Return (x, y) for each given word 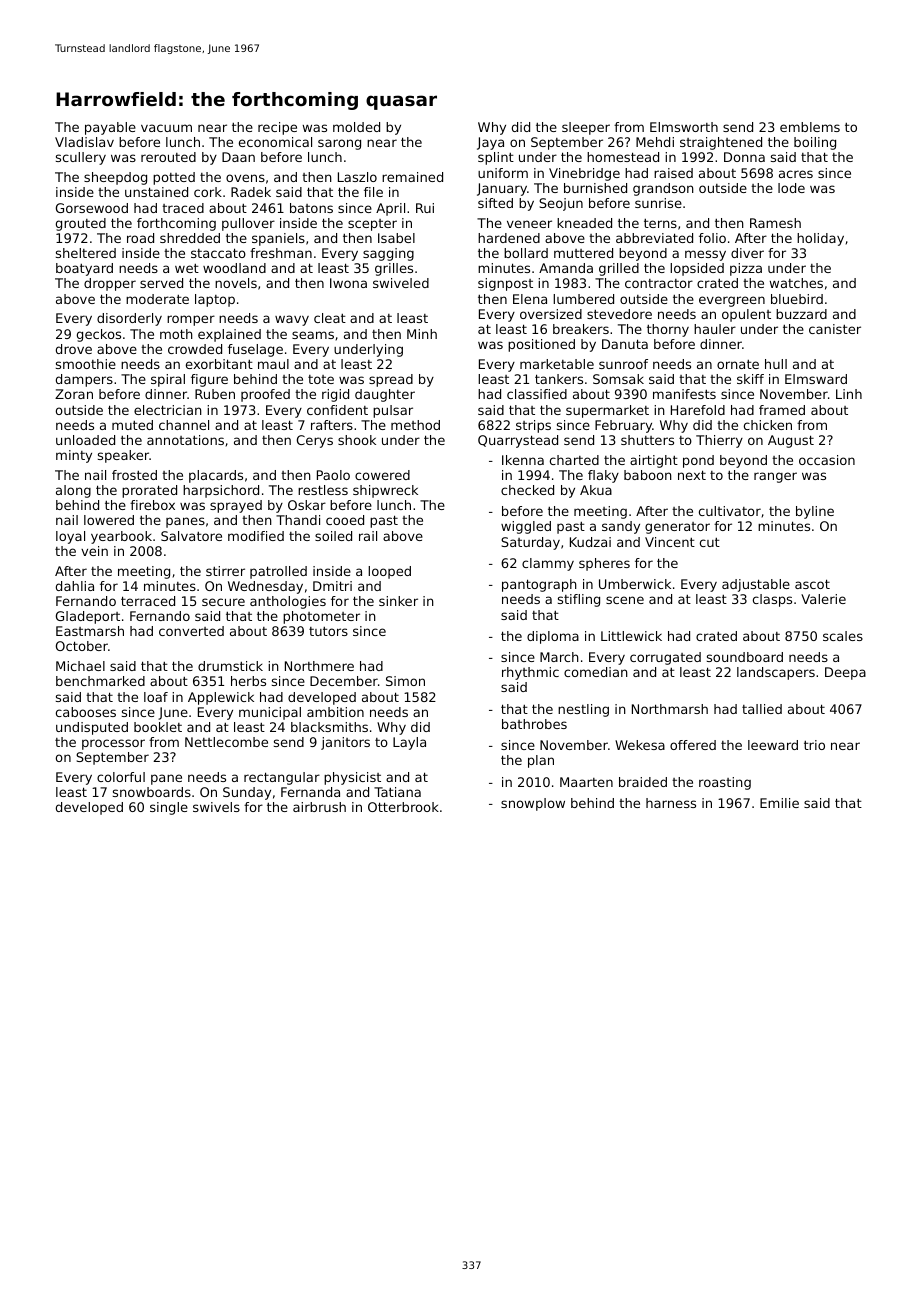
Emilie (779, 803)
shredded (190, 238)
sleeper (586, 128)
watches (796, 283)
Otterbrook (403, 807)
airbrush (319, 807)
